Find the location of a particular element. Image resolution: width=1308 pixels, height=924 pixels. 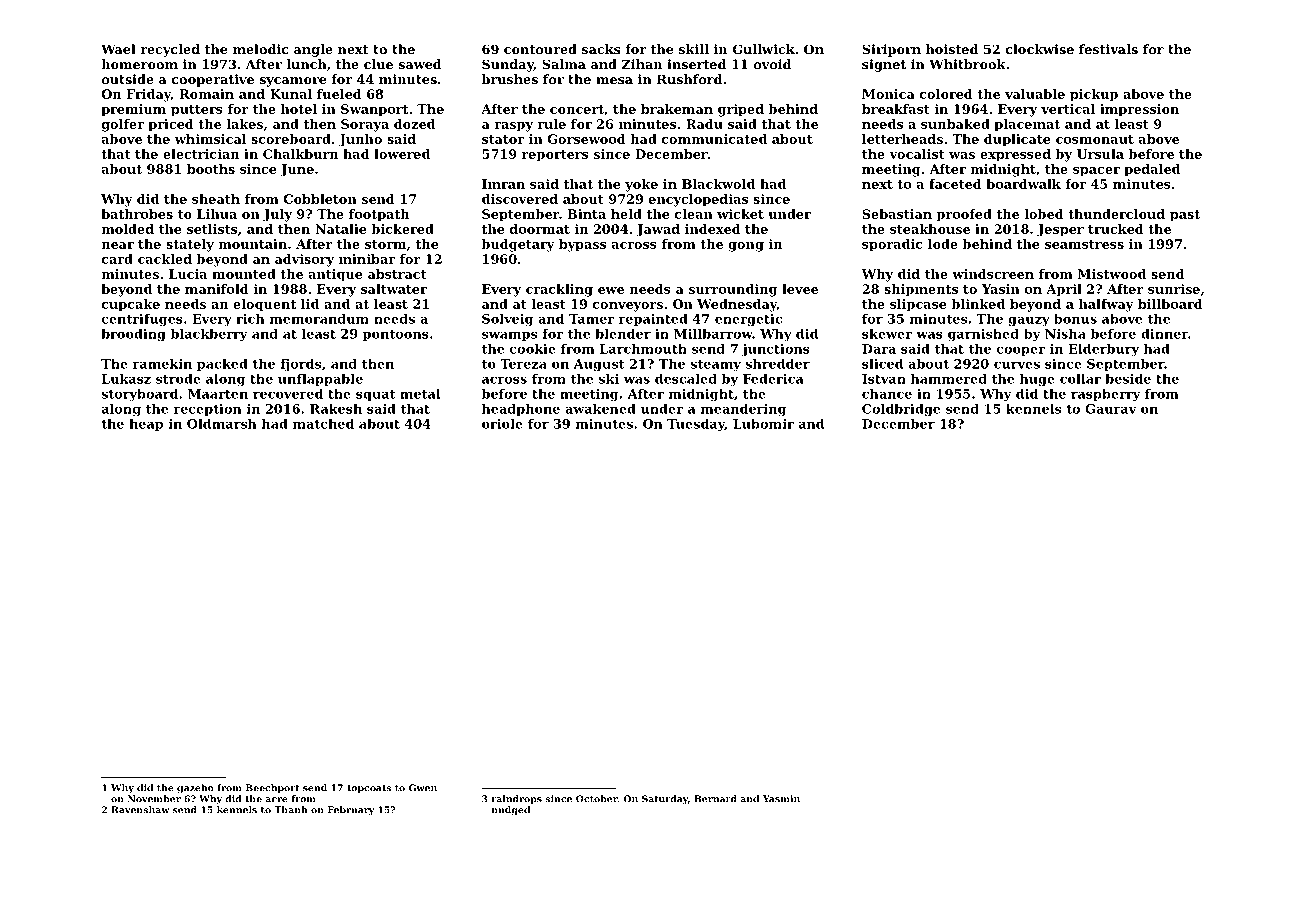

Bernard is located at coordinates (715, 799).
